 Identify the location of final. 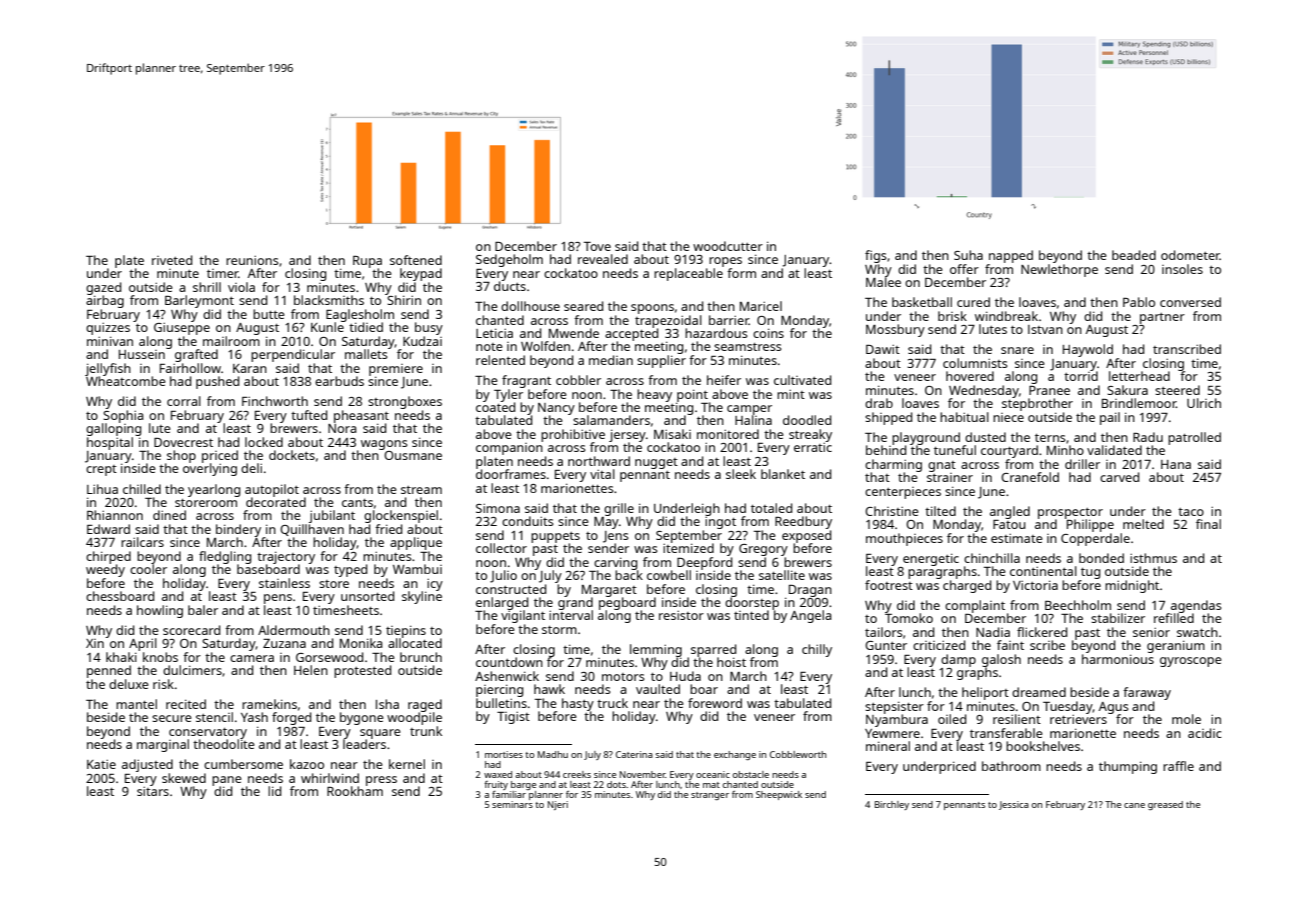
(1208, 524).
